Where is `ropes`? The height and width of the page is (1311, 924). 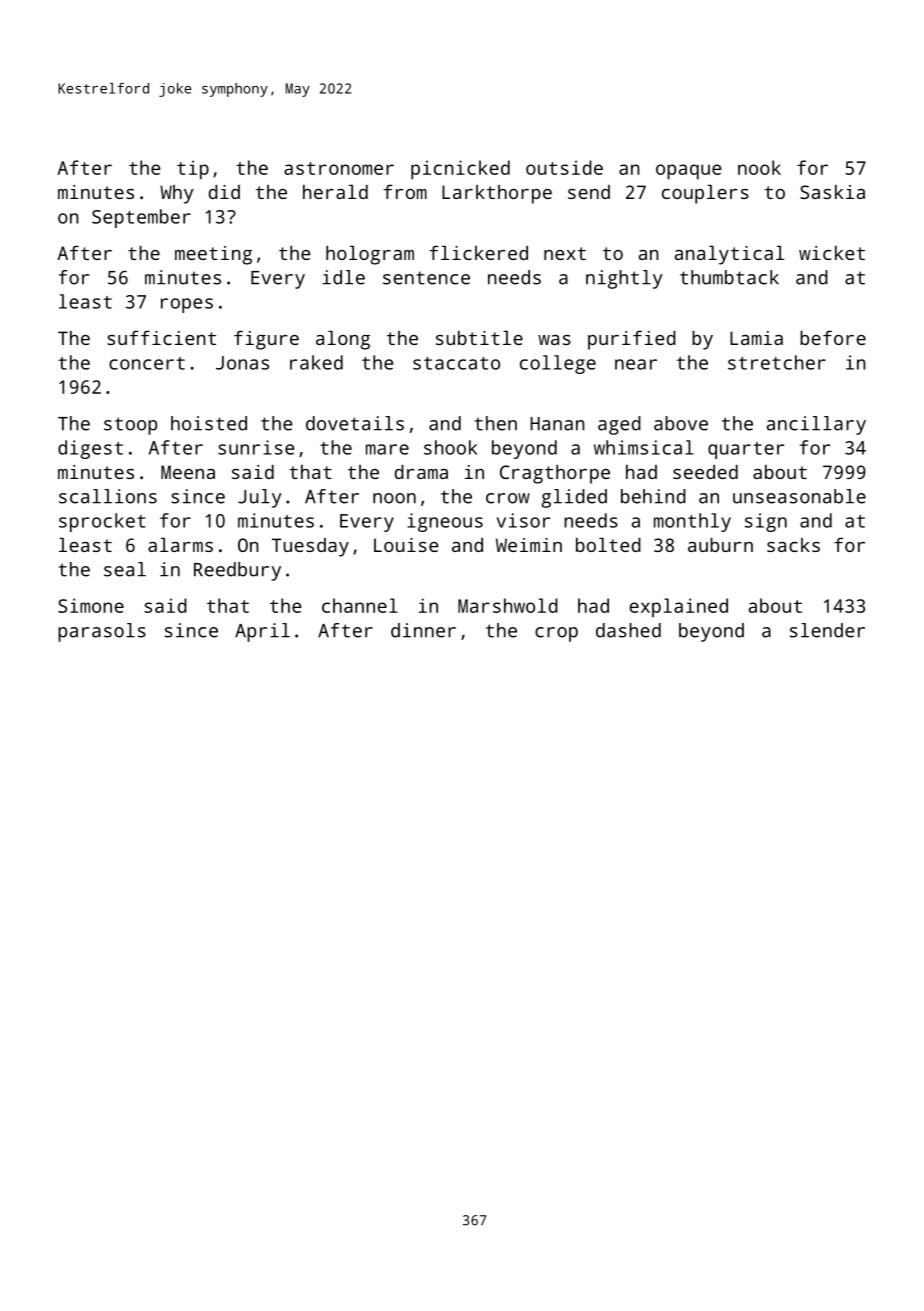
ropes is located at coordinates (187, 305).
